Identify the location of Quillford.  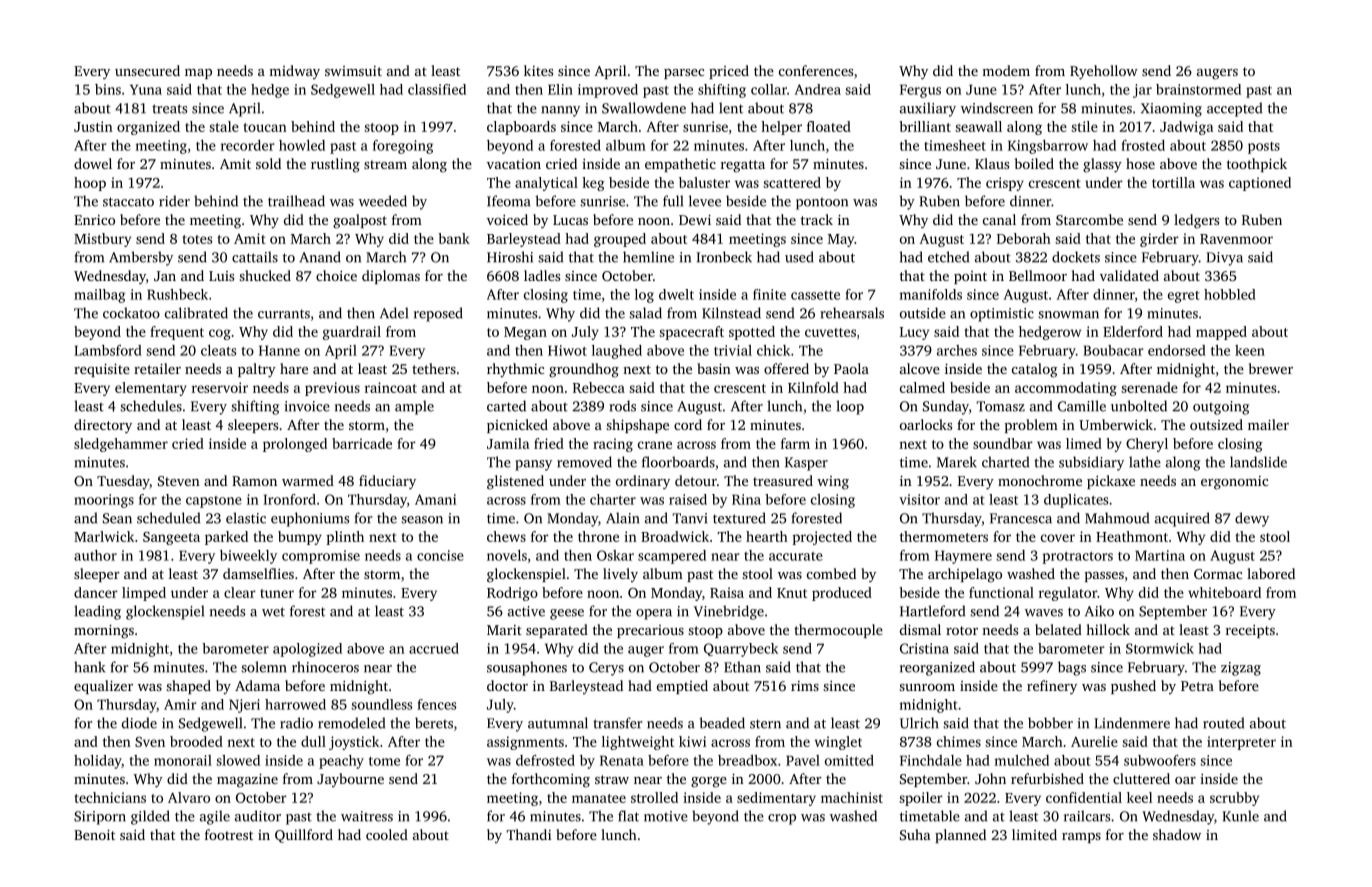
(304, 836).
